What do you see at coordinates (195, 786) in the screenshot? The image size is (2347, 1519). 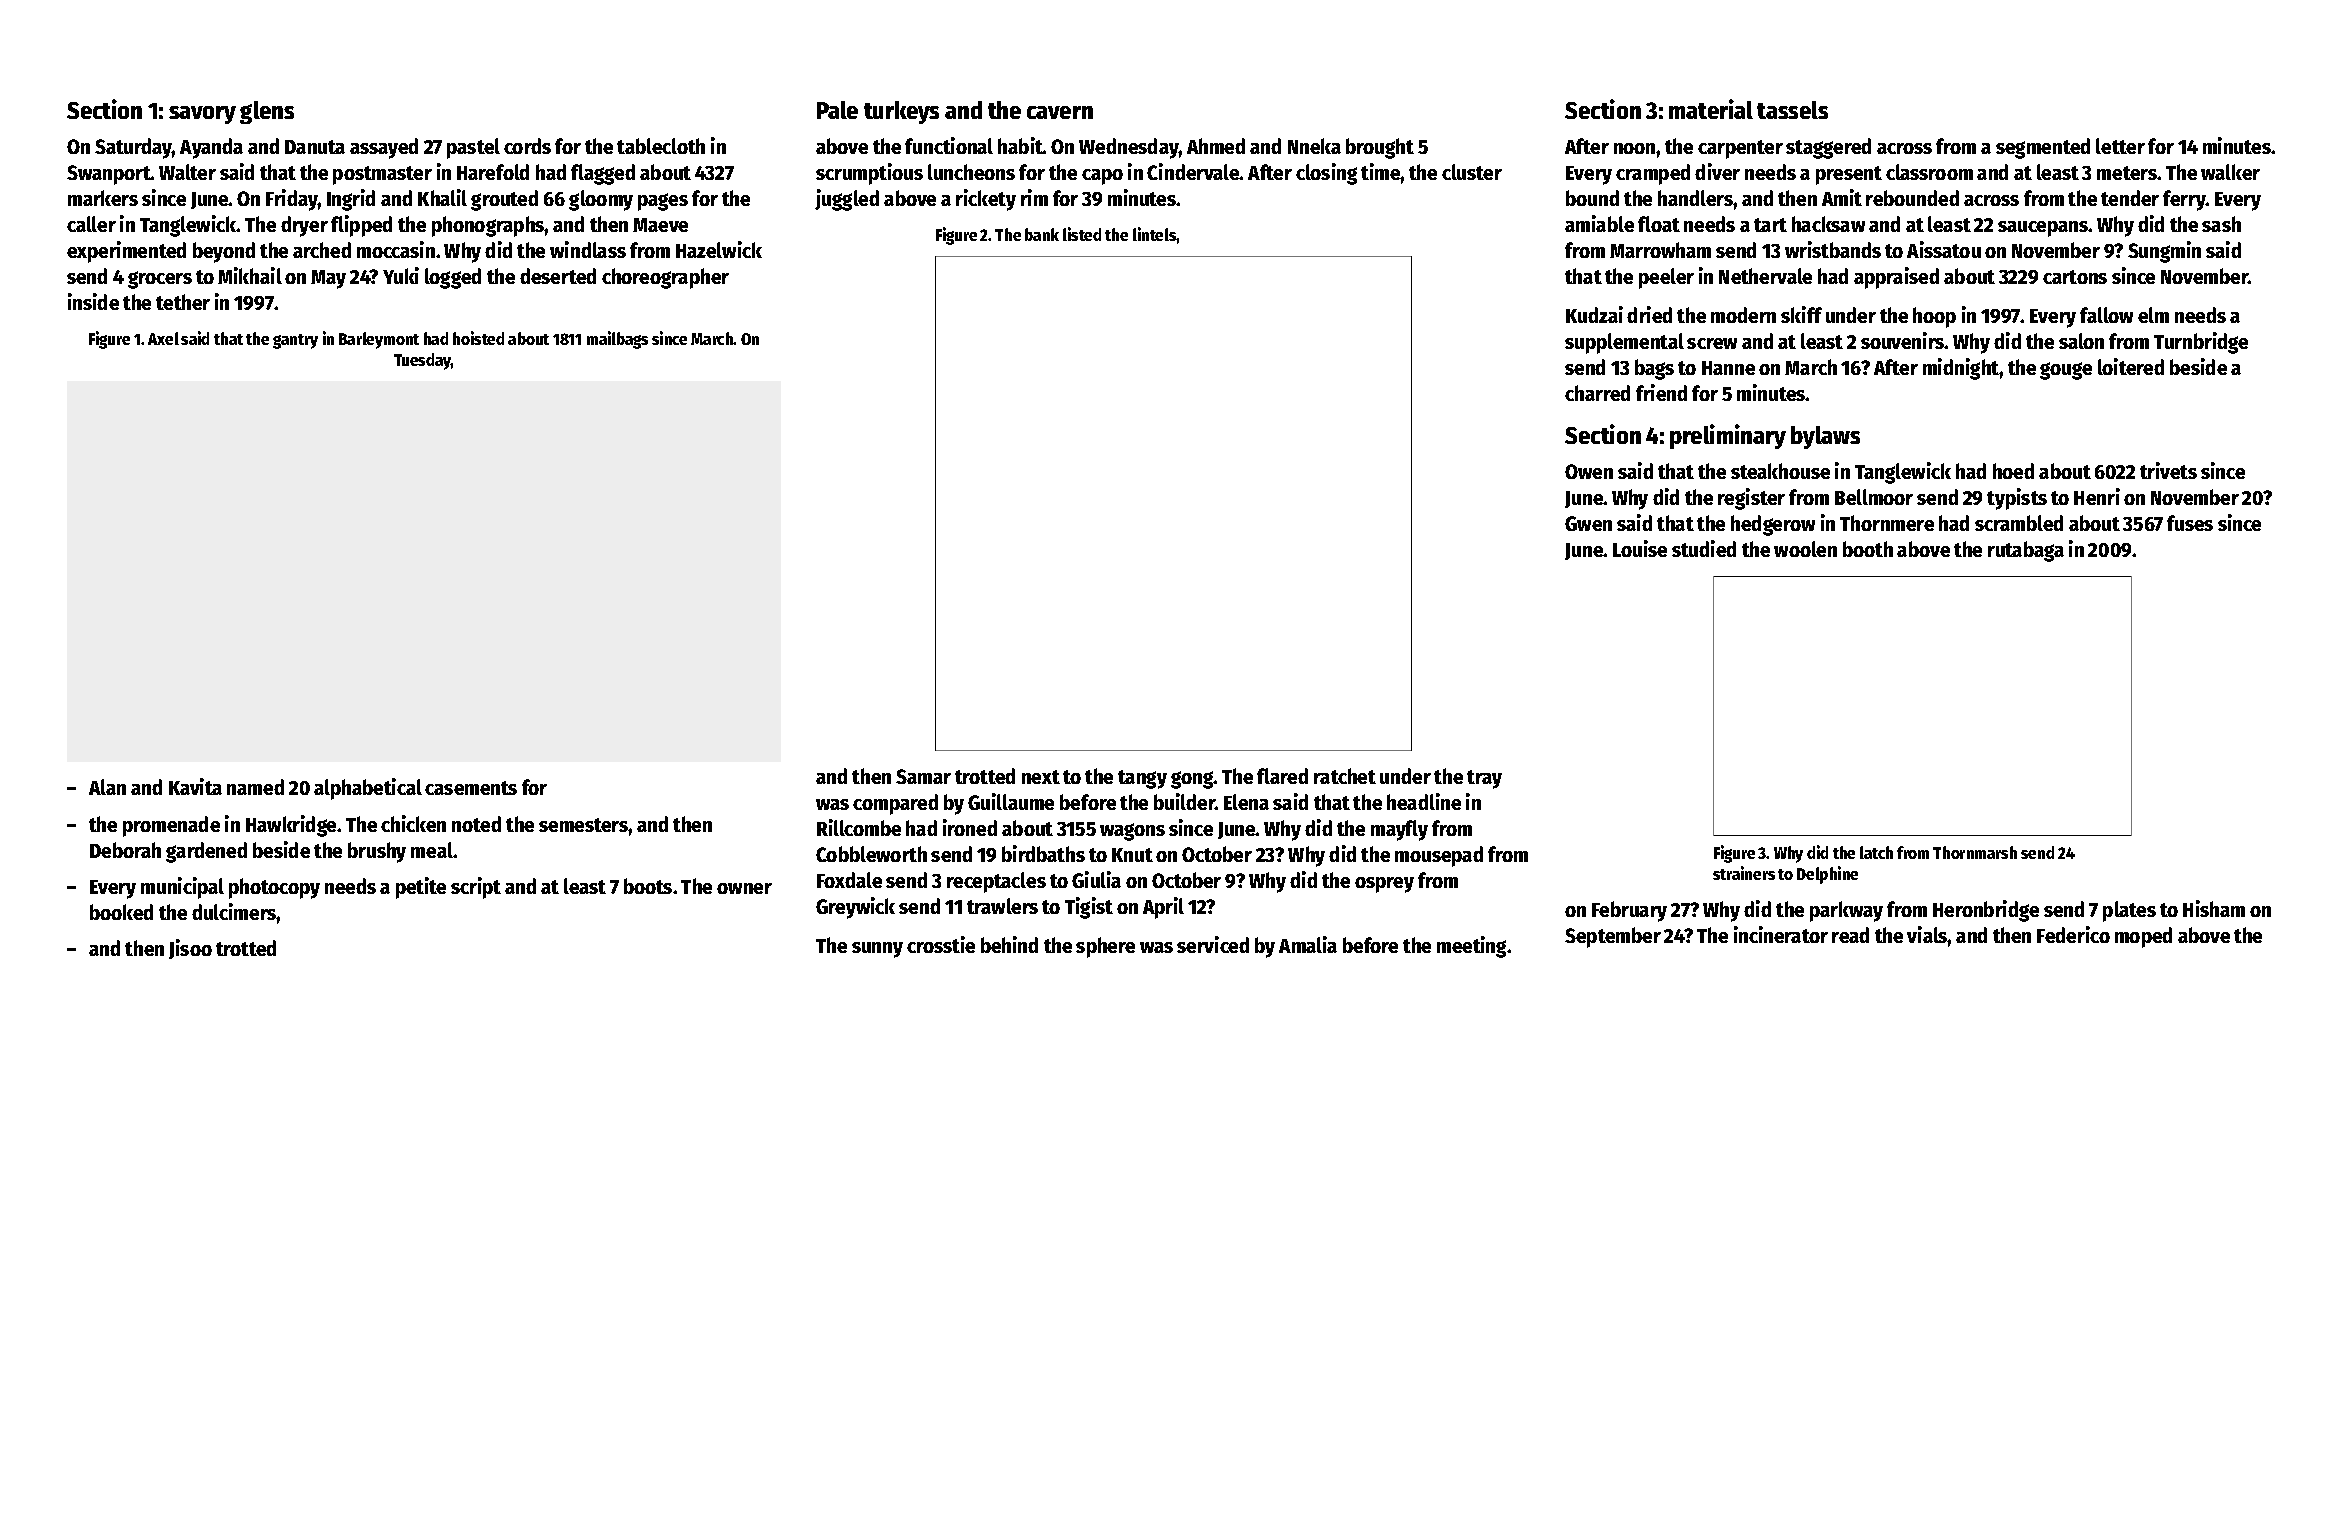 I see `Kavita` at bounding box center [195, 786].
